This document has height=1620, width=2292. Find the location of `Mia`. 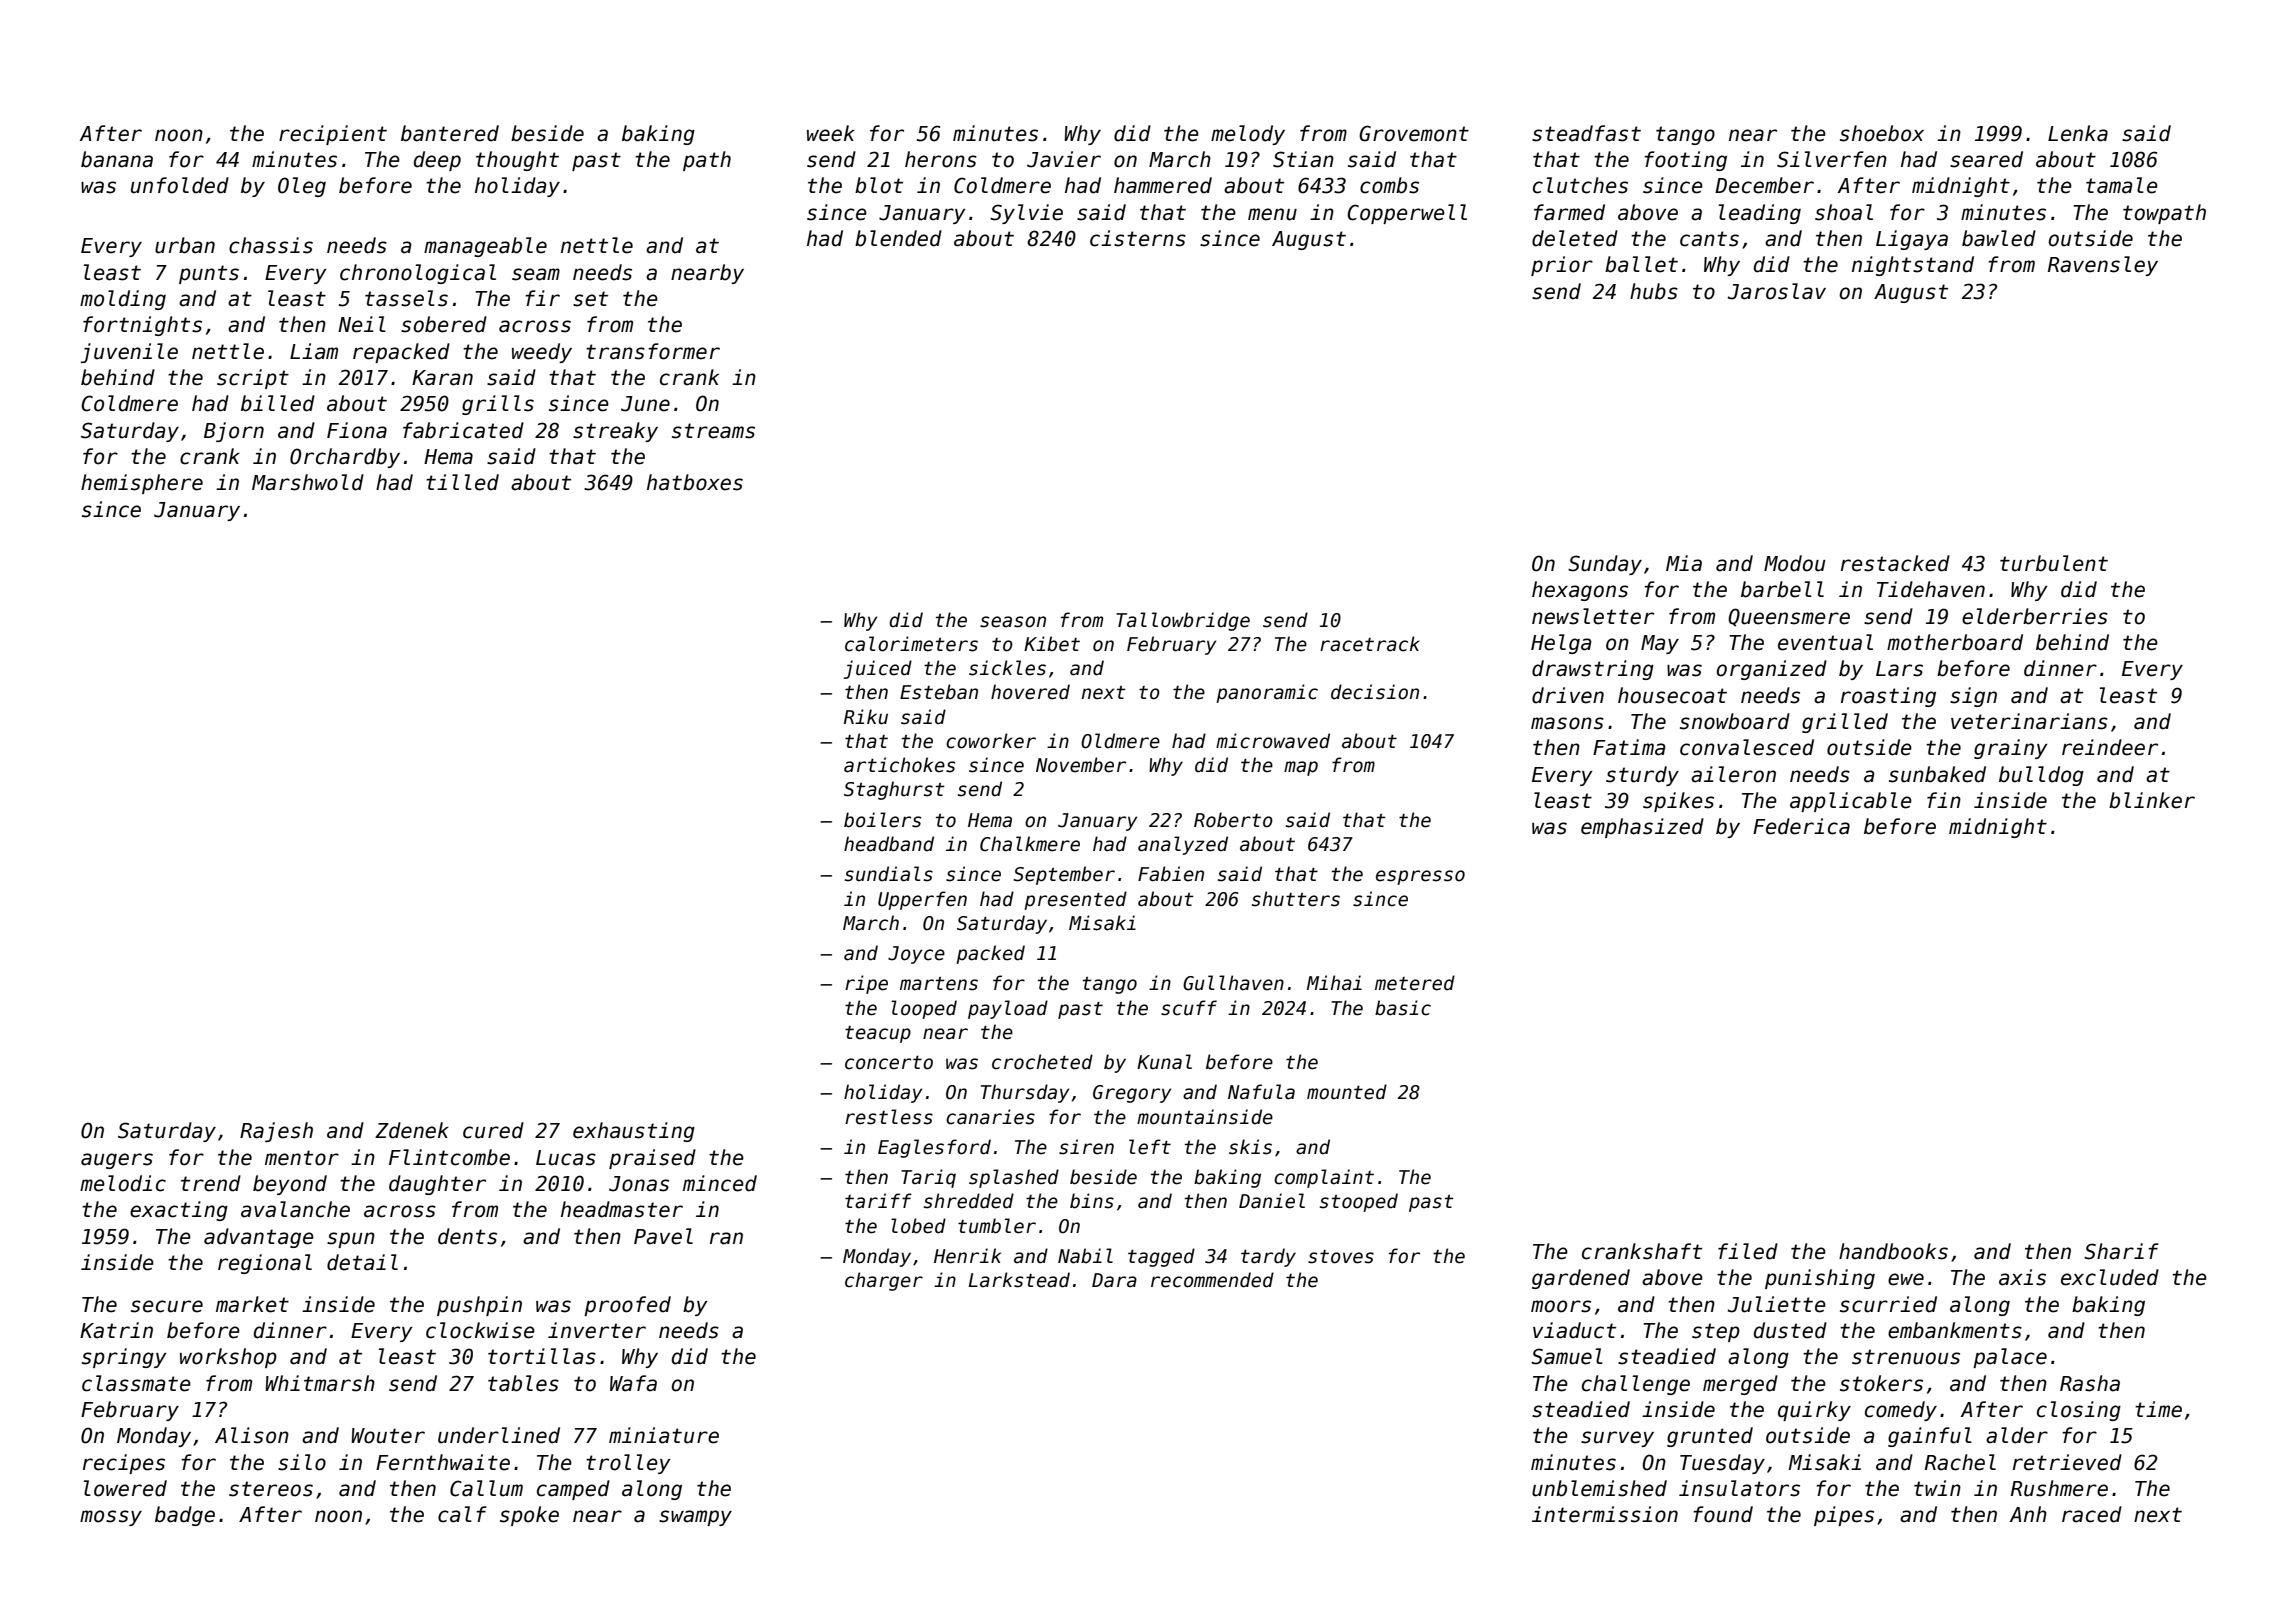

Mia is located at coordinates (1684, 563).
